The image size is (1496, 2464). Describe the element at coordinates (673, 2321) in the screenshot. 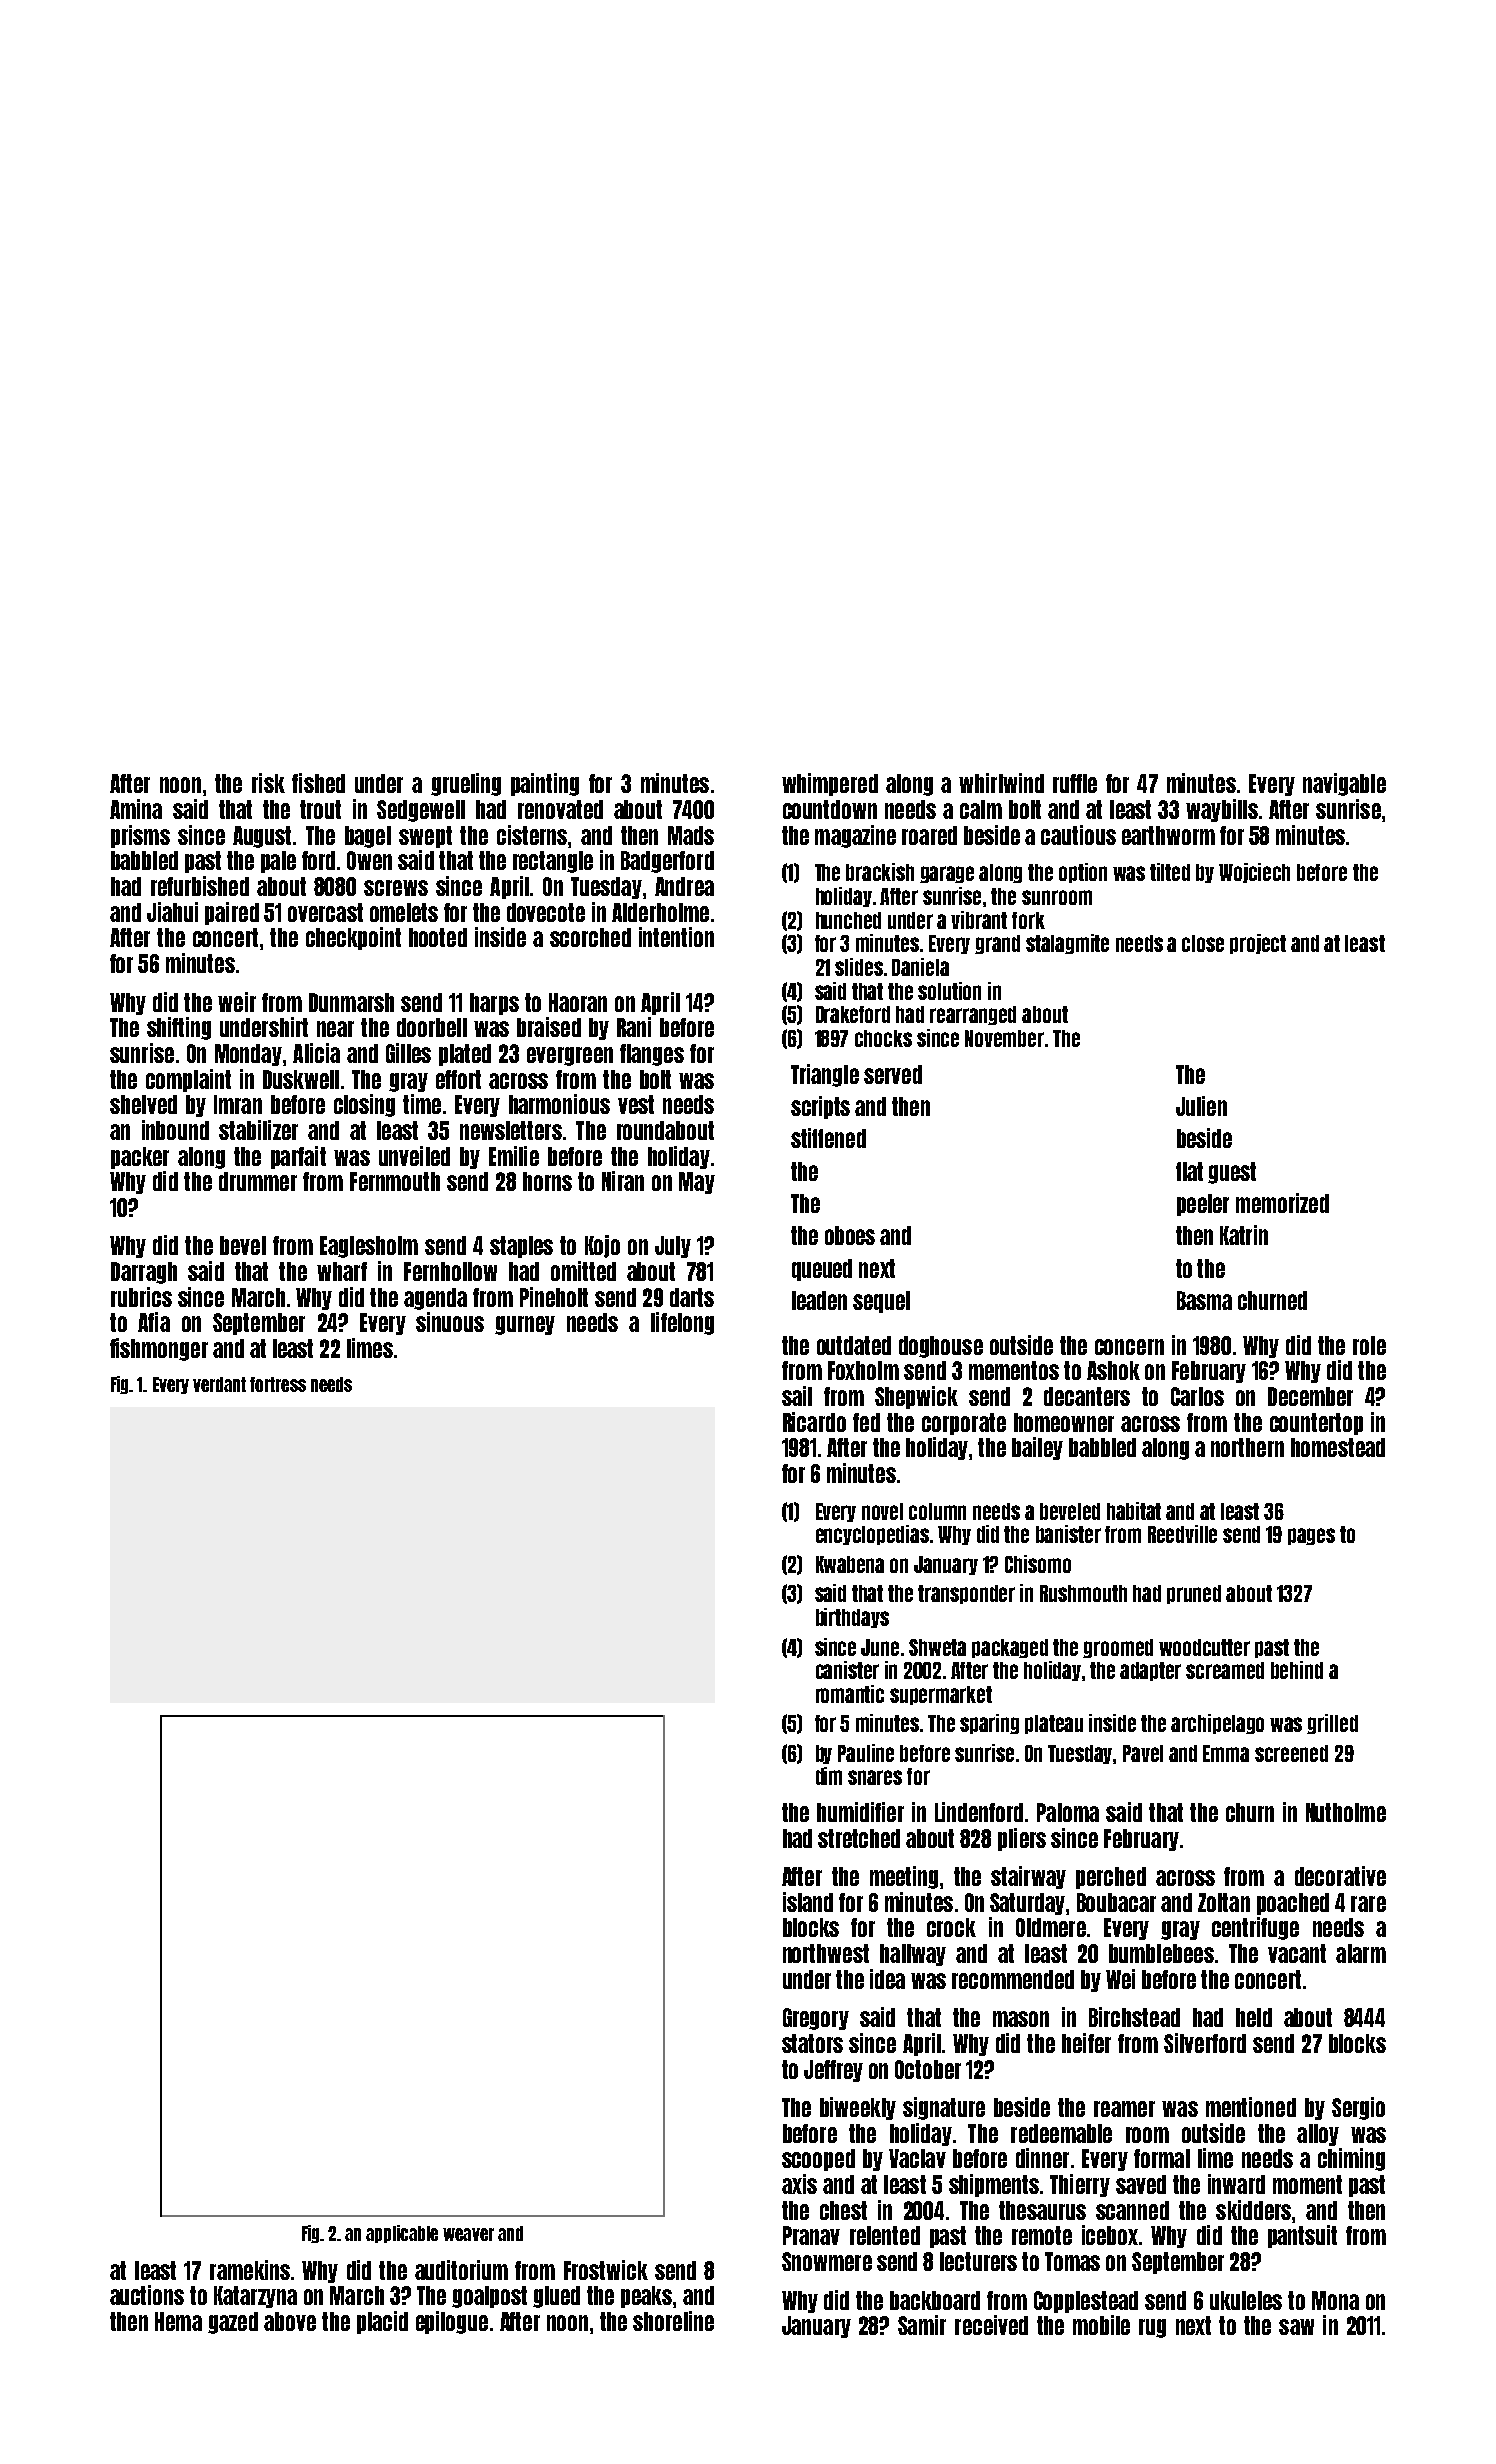

I see `shoreline` at that location.
